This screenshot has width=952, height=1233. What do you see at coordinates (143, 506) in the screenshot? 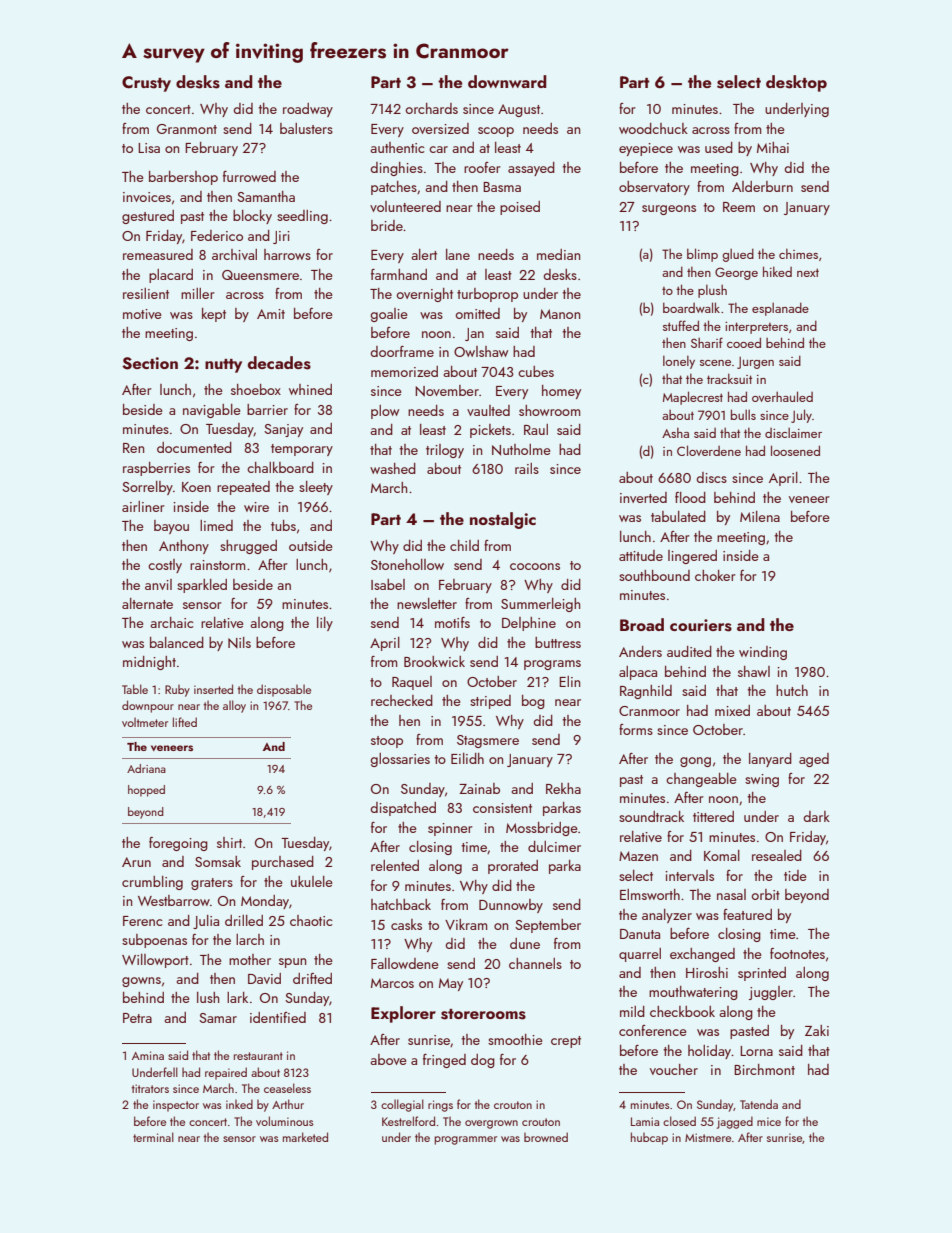
I see `airliner` at bounding box center [143, 506].
